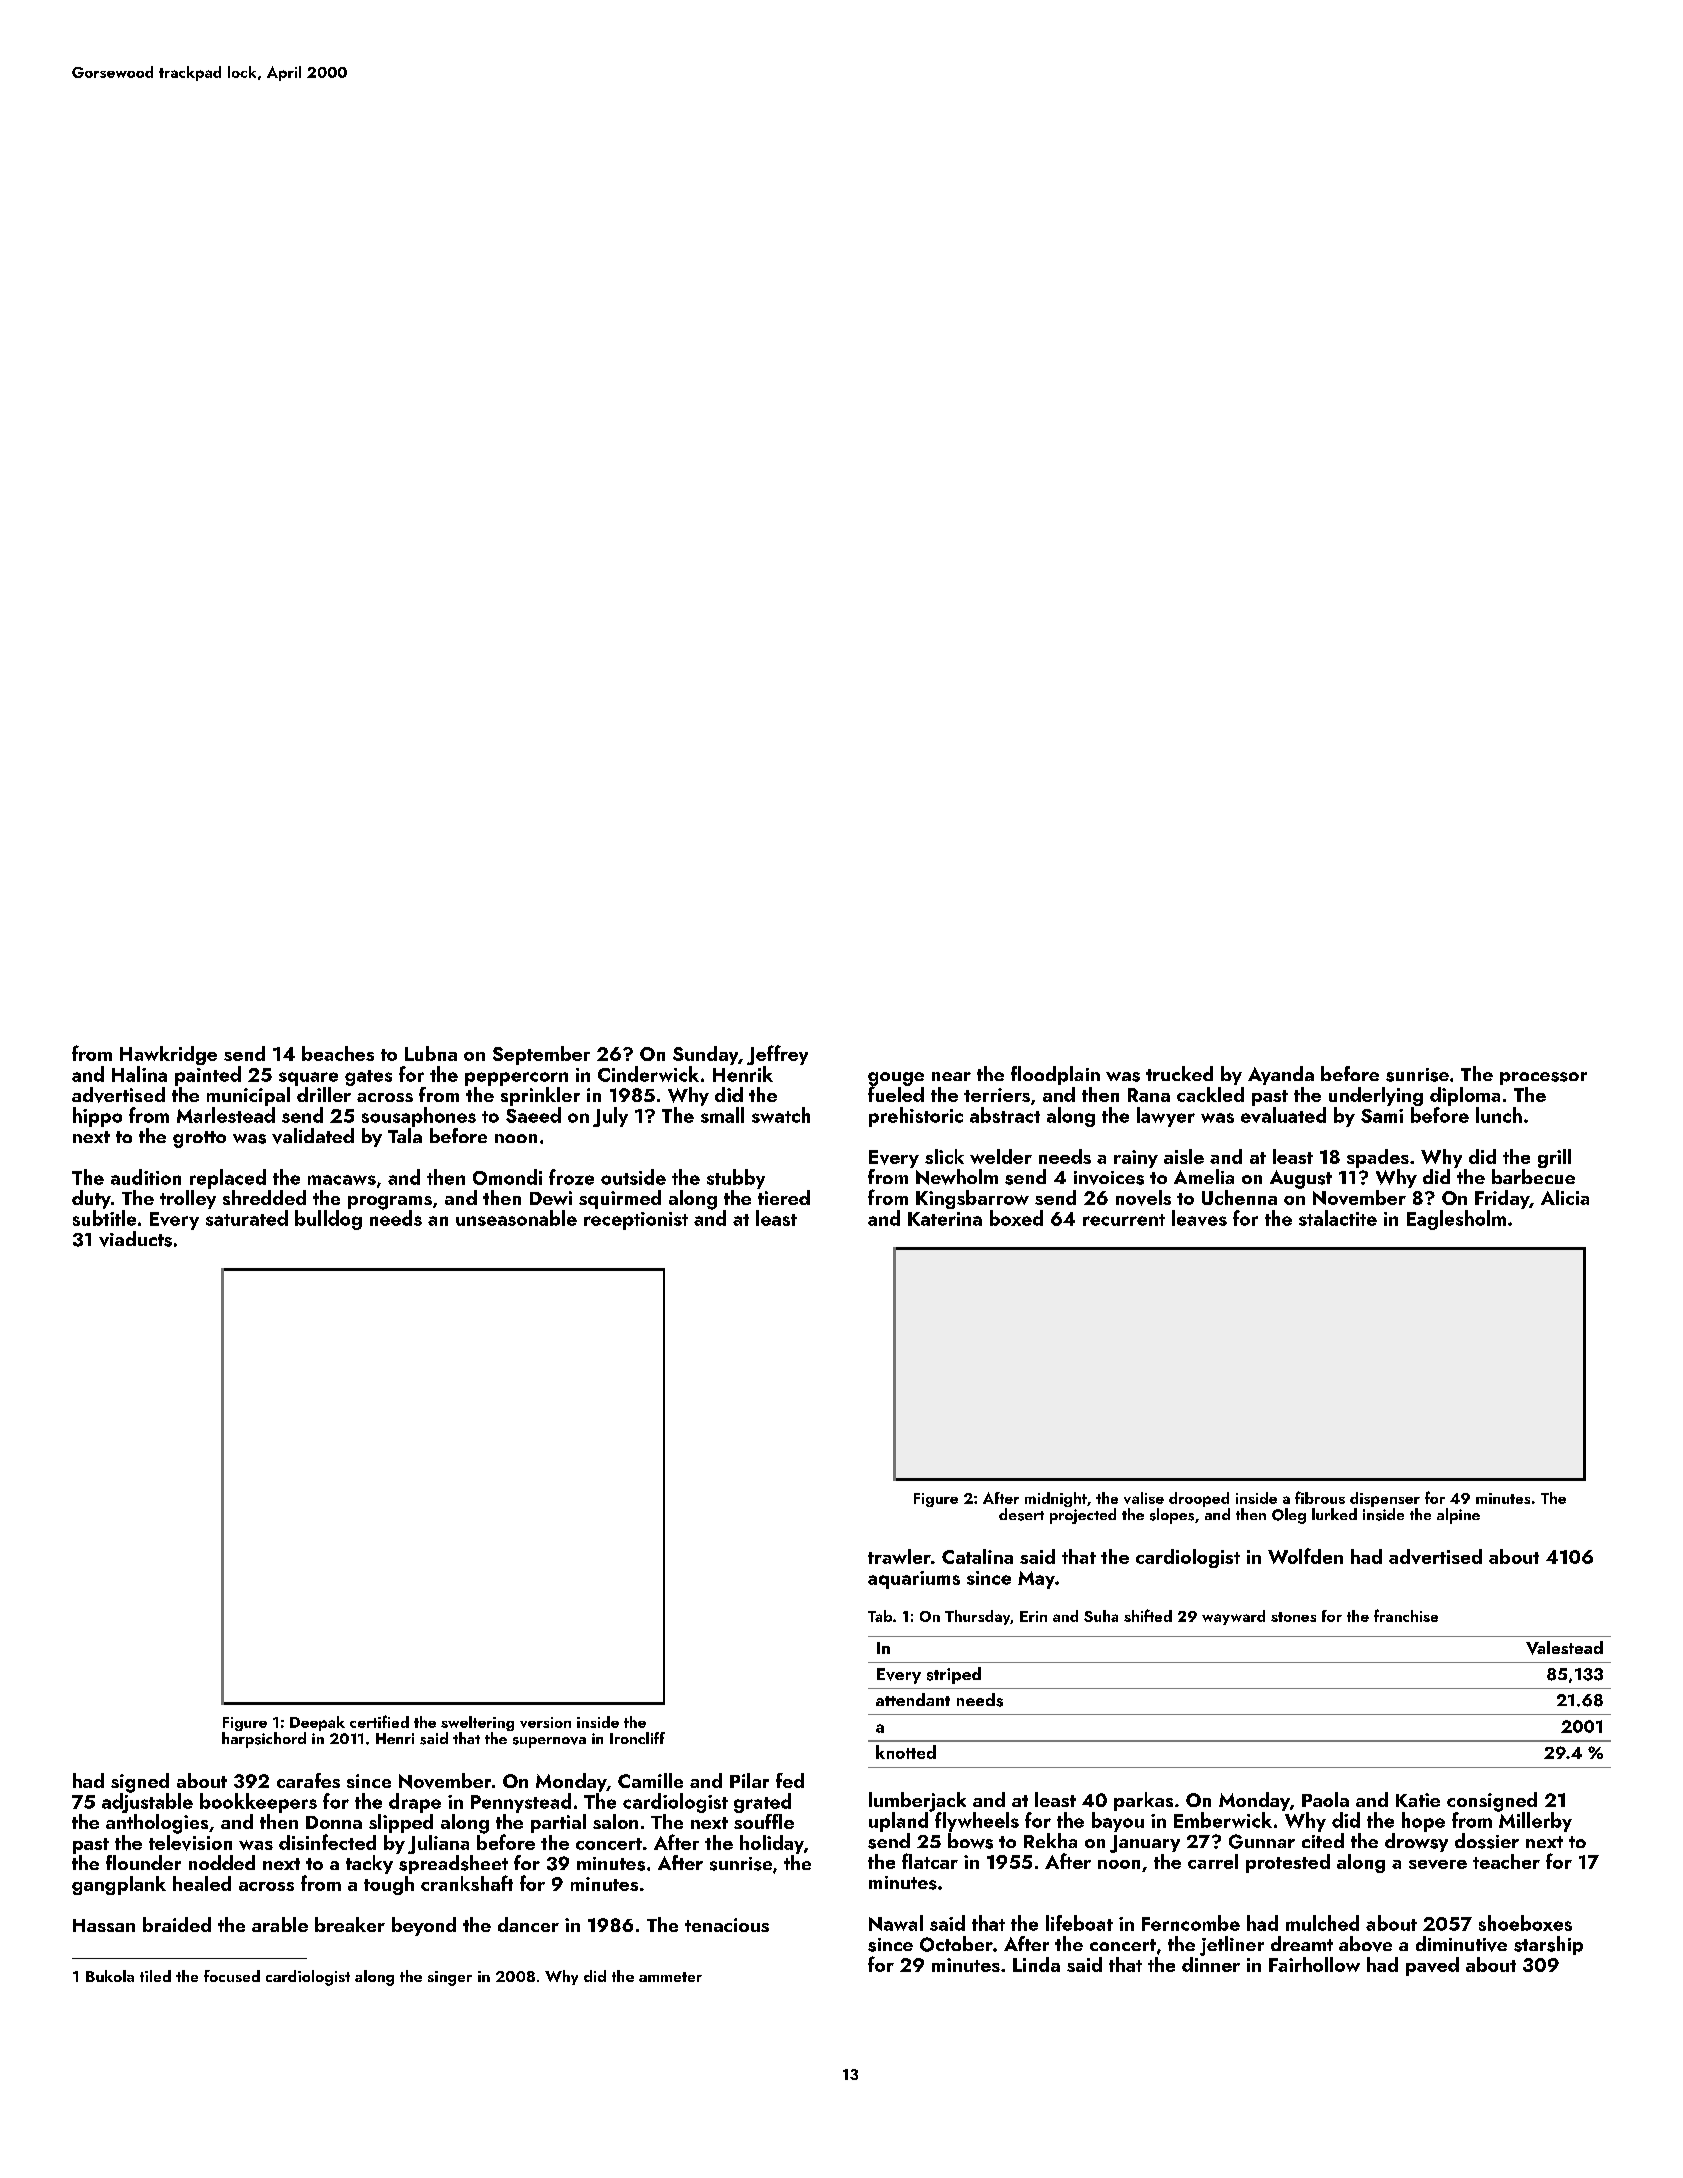 Image resolution: width=1683 pixels, height=2178 pixels. Describe the element at coordinates (899, 1556) in the image. I see `trawler` at that location.
